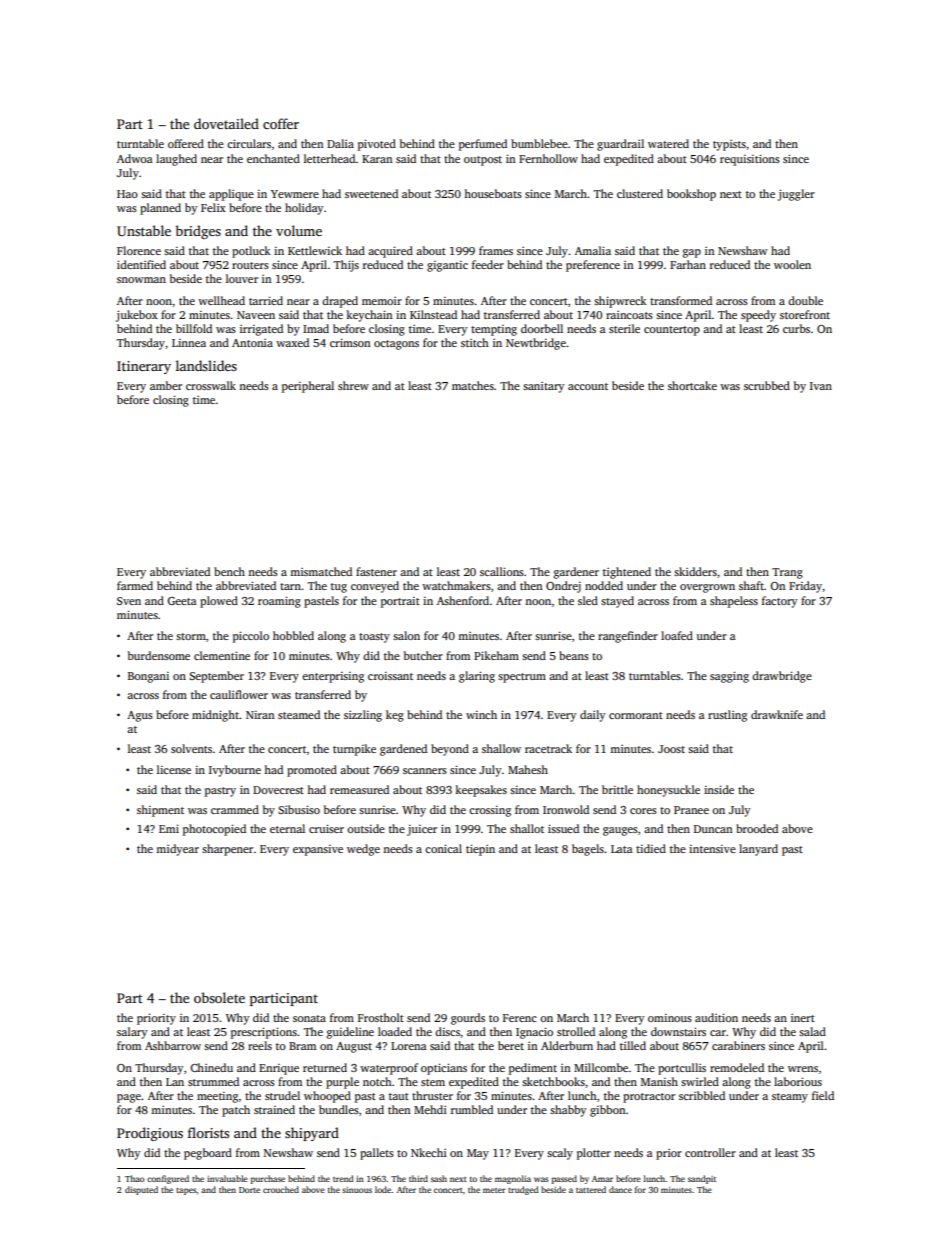 The height and width of the screenshot is (1233, 952). What do you see at coordinates (177, 850) in the screenshot?
I see `midyear` at bounding box center [177, 850].
